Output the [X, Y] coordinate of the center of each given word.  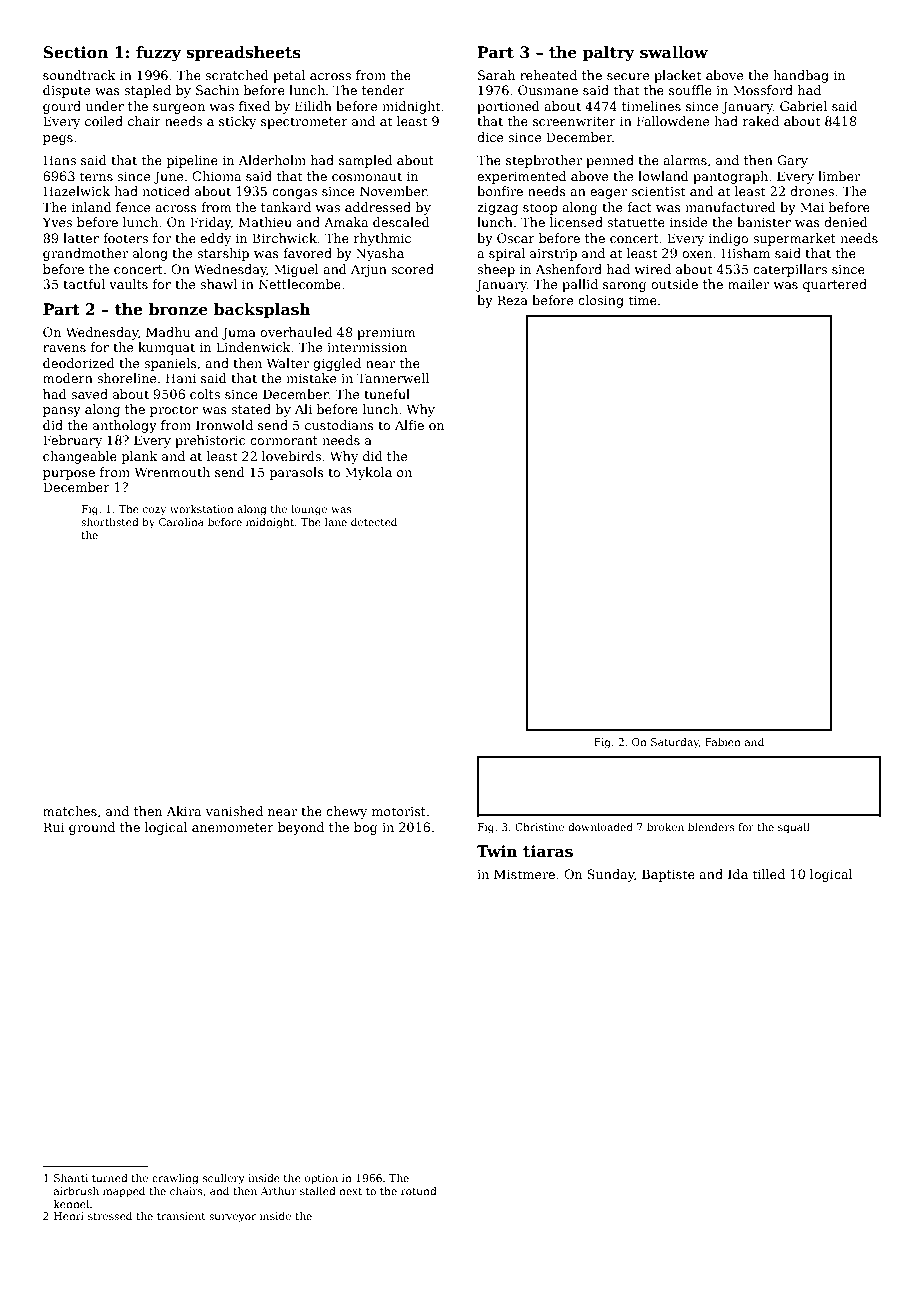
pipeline [192, 161]
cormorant [284, 440]
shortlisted [110, 522]
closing [601, 301]
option [321, 1179]
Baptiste [668, 875]
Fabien [723, 742]
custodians [339, 425]
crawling [175, 1179]
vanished [234, 811]
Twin [497, 851]
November [393, 191]
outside [674, 284]
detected [374, 522]
